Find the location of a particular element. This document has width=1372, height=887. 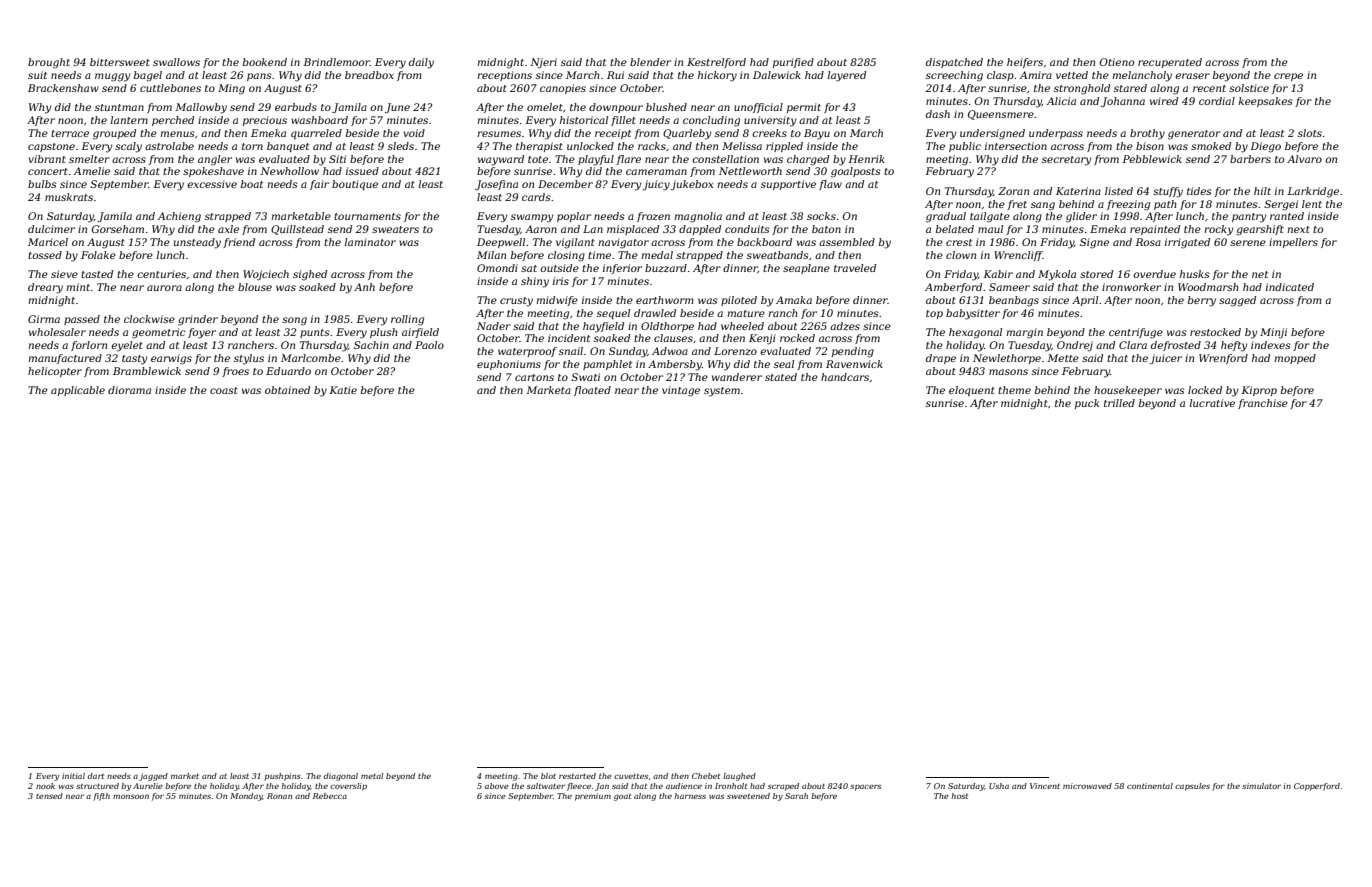

sagged is located at coordinates (1237, 301).
